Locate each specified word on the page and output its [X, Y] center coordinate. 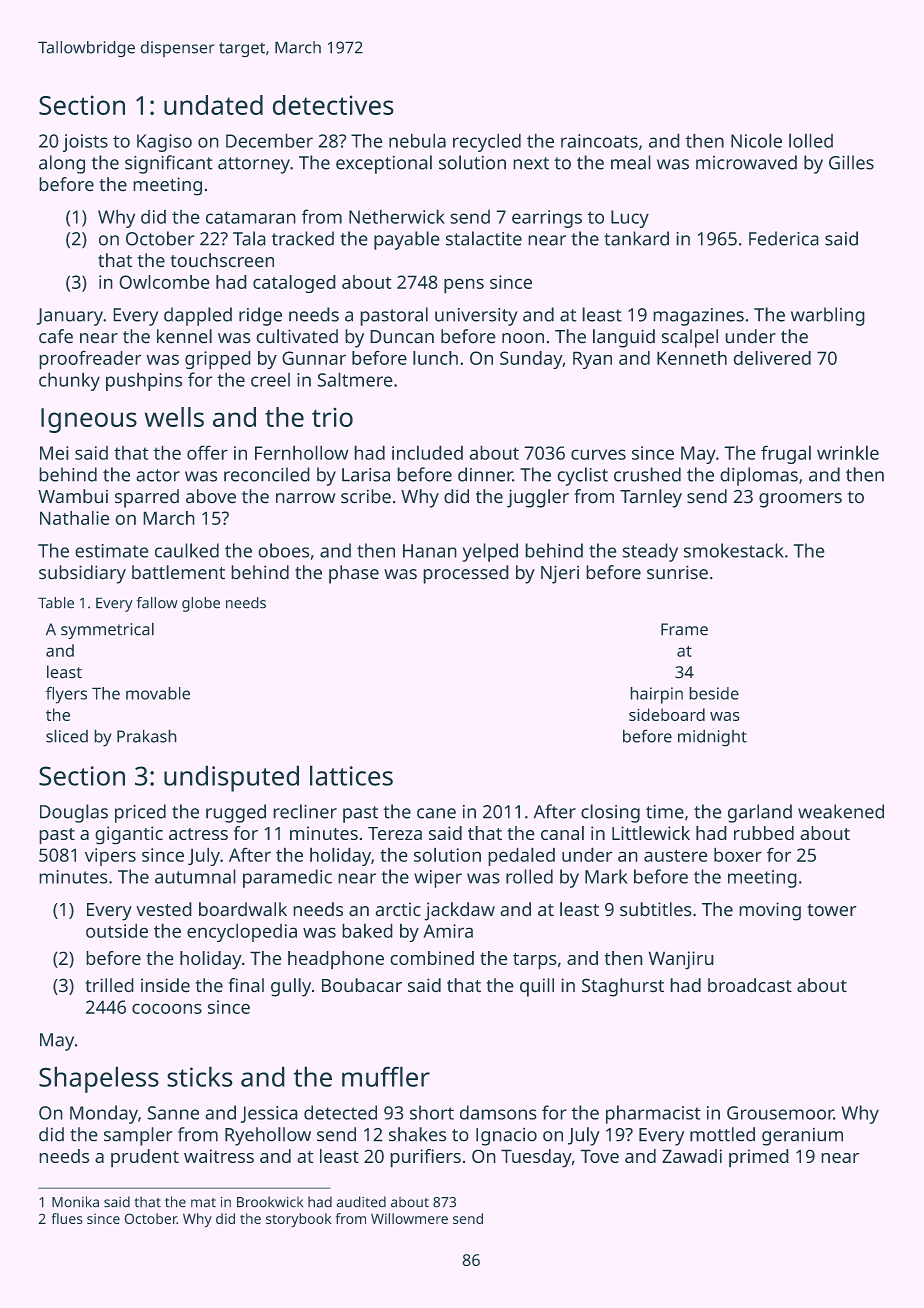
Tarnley [651, 498]
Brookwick [270, 1202]
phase [354, 574]
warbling [828, 316]
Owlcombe [164, 282]
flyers [66, 695]
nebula [417, 140]
